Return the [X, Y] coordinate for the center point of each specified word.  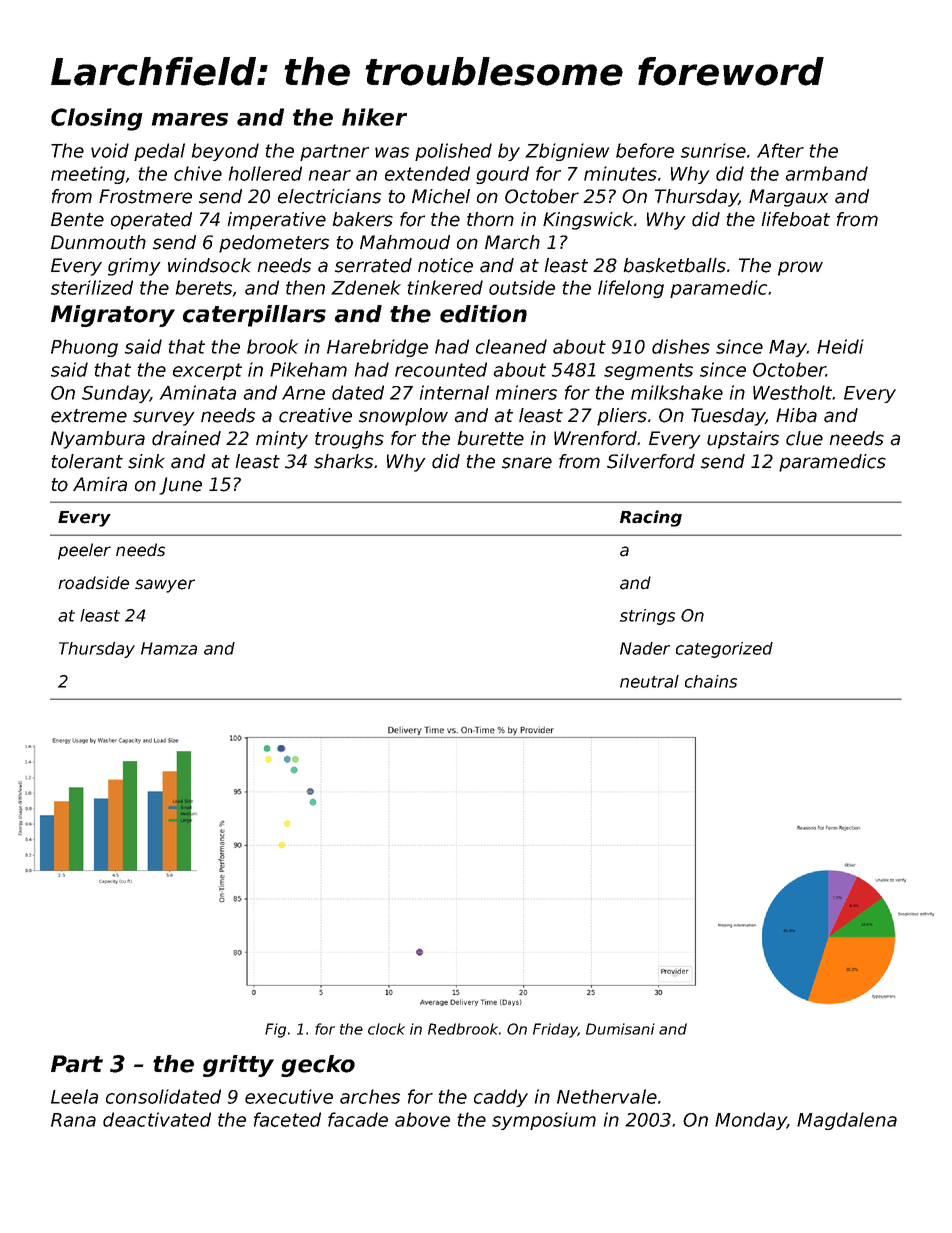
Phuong [84, 348]
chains [711, 681]
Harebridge [377, 348]
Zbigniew [567, 152]
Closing [97, 119]
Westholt [793, 392]
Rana [73, 1120]
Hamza [169, 648]
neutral [649, 681]
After [780, 150]
